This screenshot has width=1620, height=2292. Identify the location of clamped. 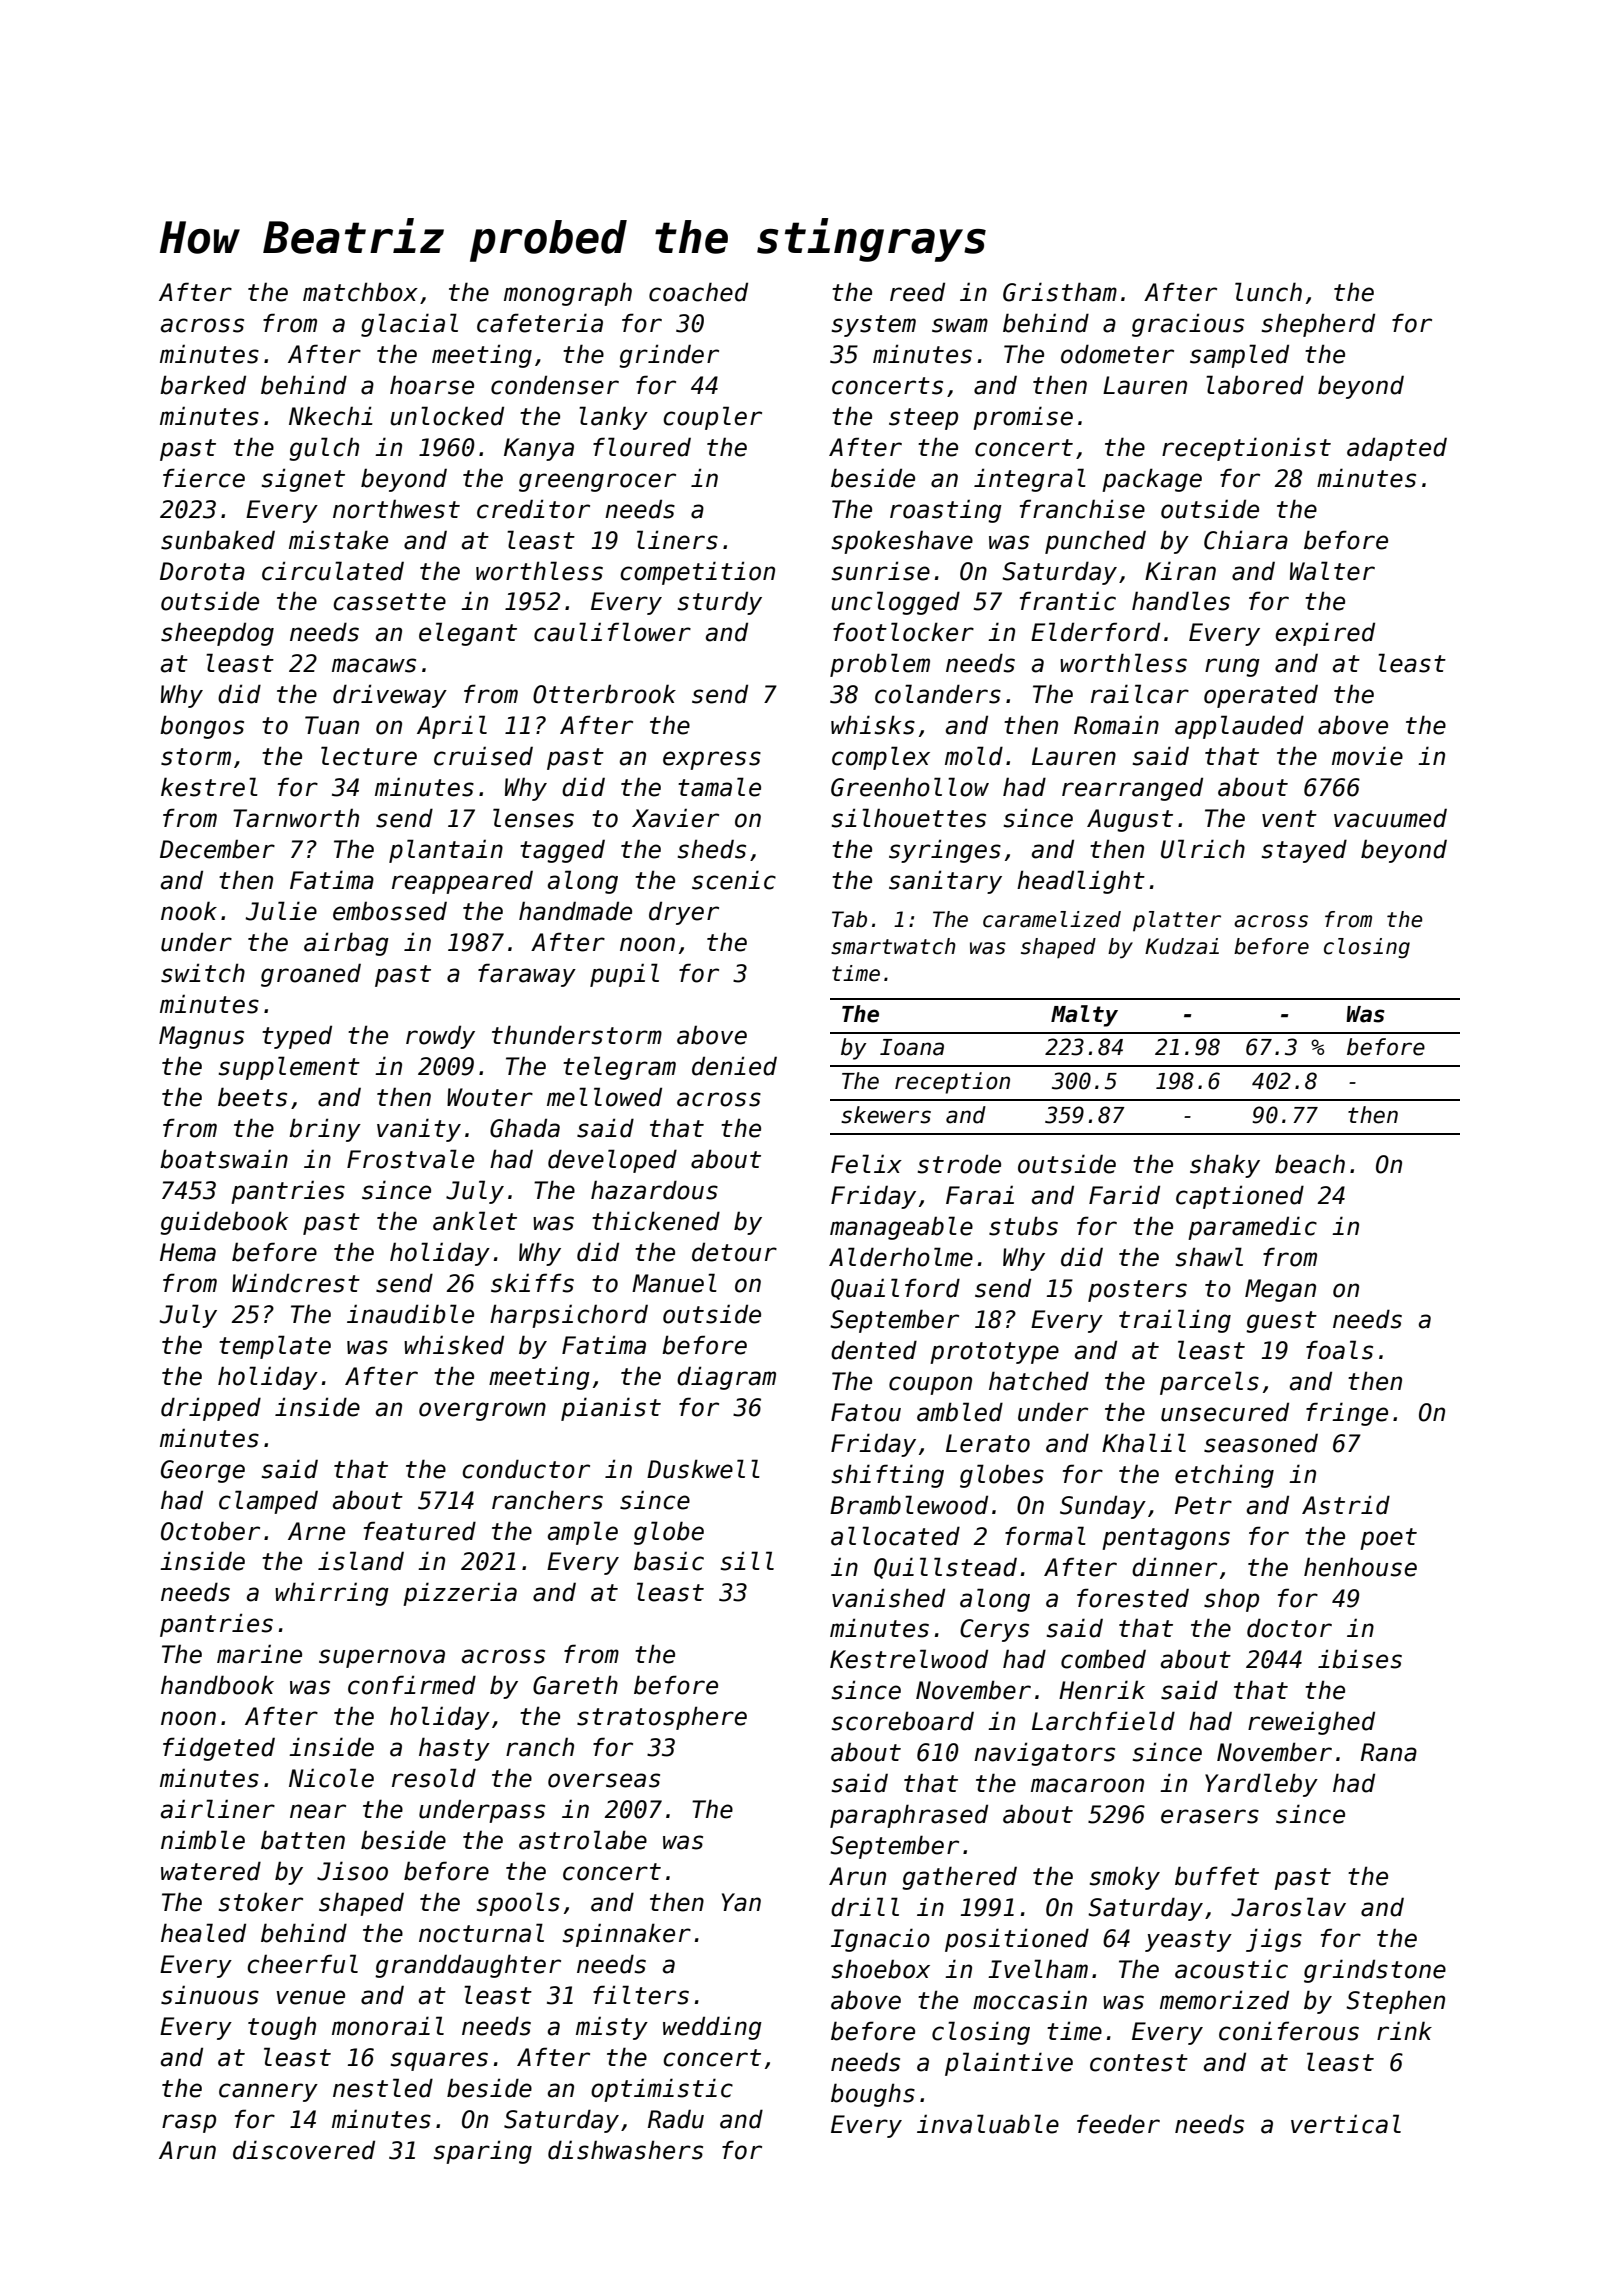
(268, 1502).
